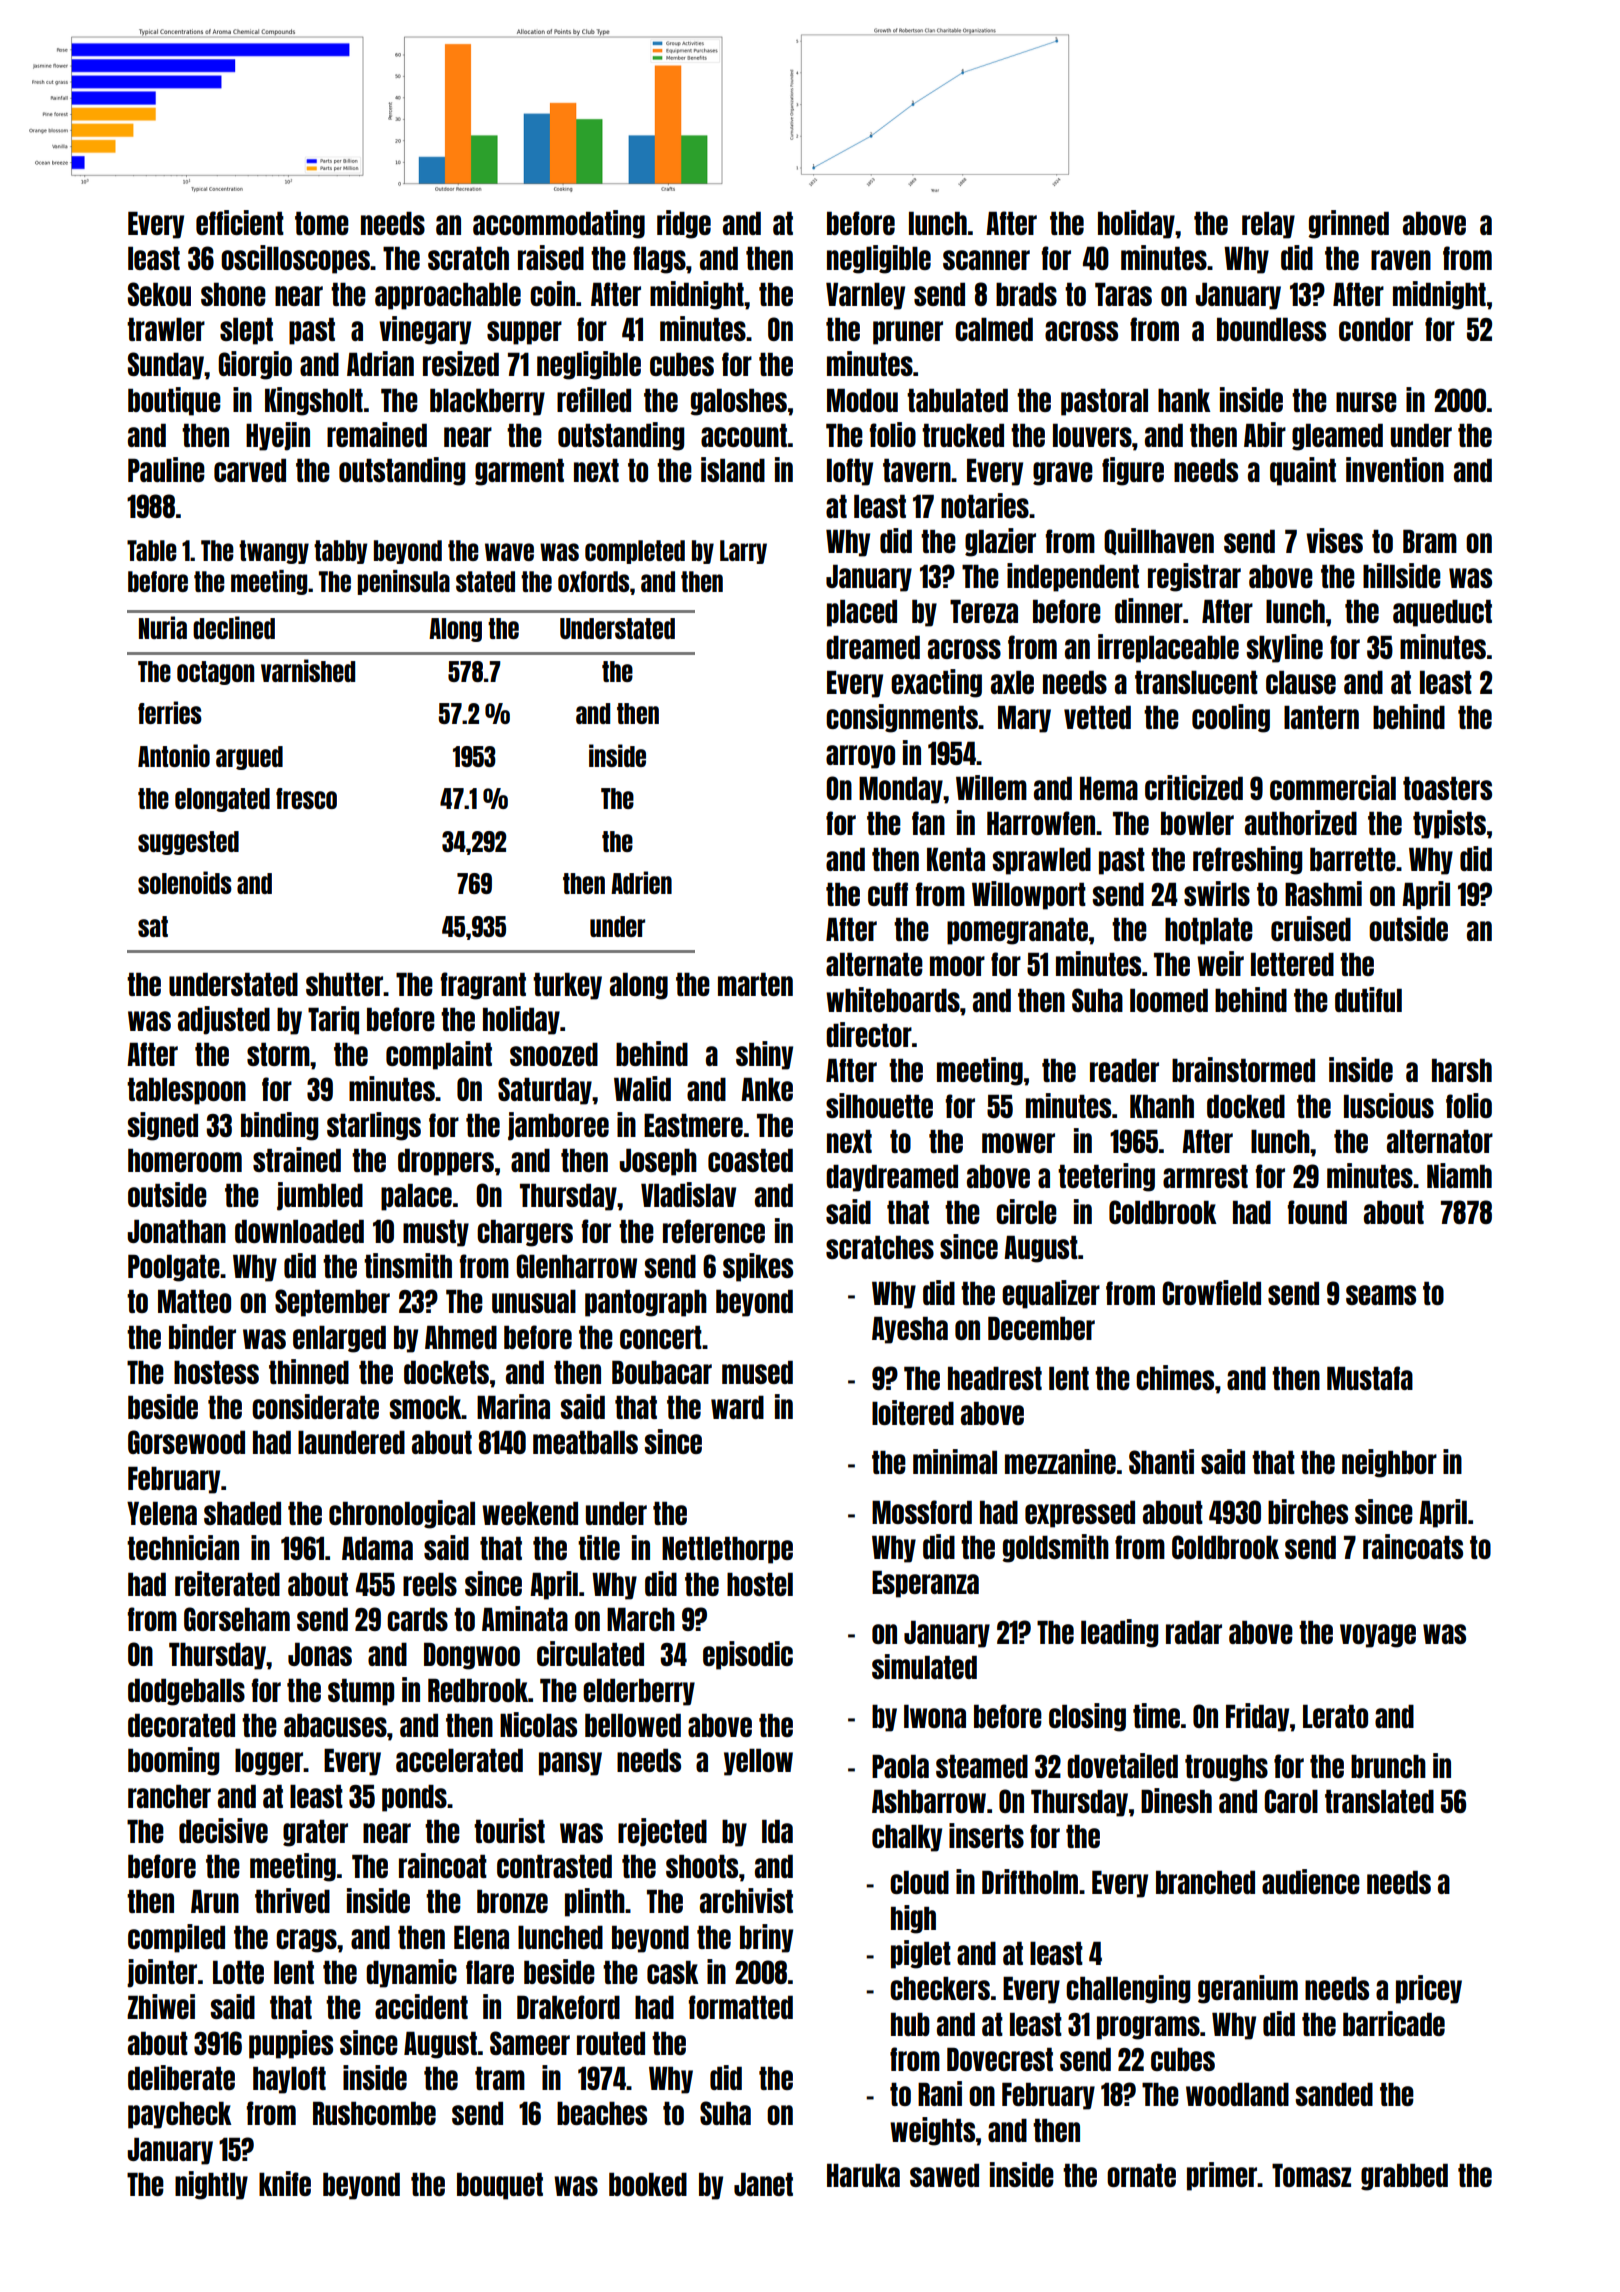 The height and width of the image is (2292, 1620). Describe the element at coordinates (509, 552) in the image. I see `wave` at that location.
